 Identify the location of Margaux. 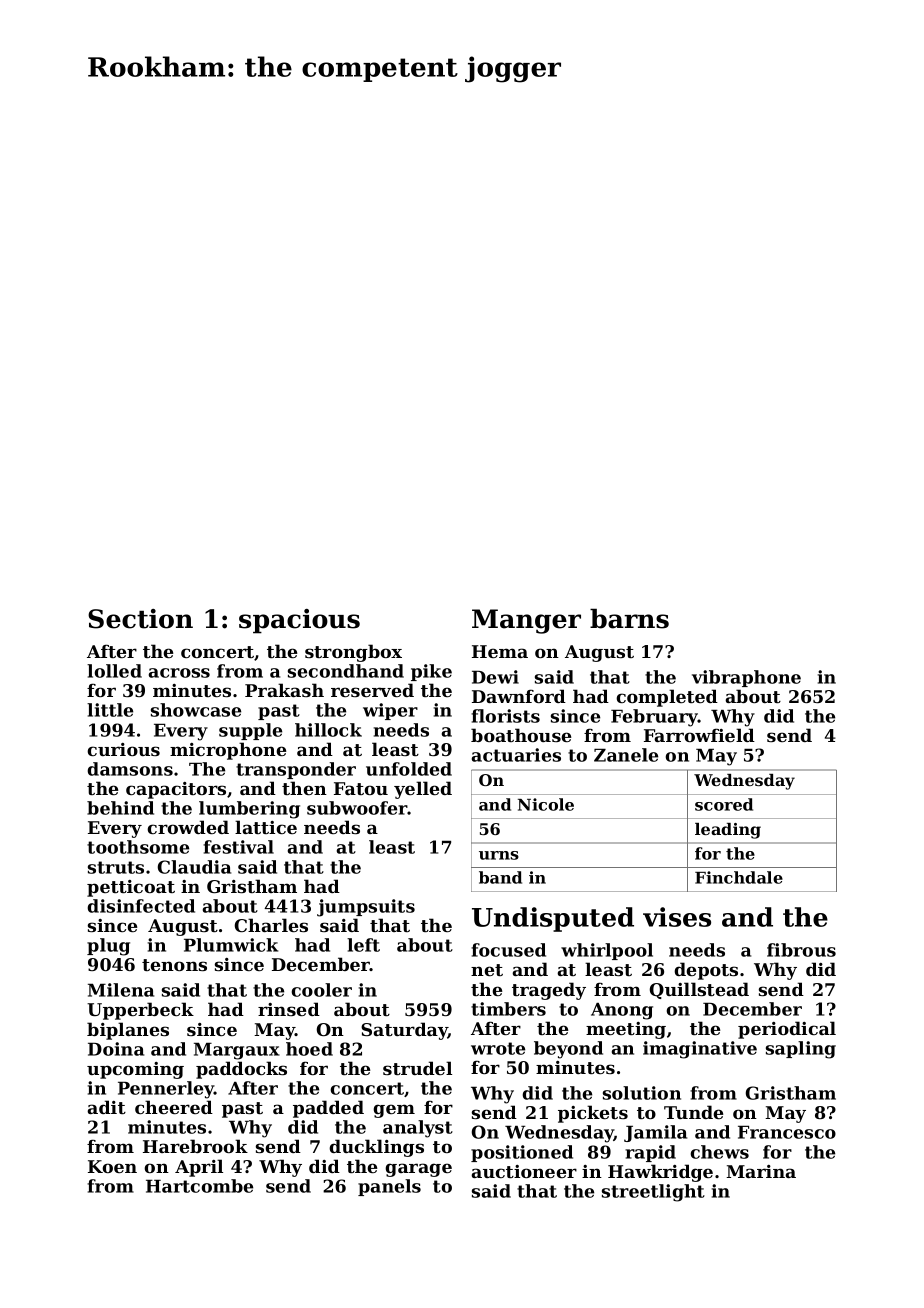
(237, 1051).
